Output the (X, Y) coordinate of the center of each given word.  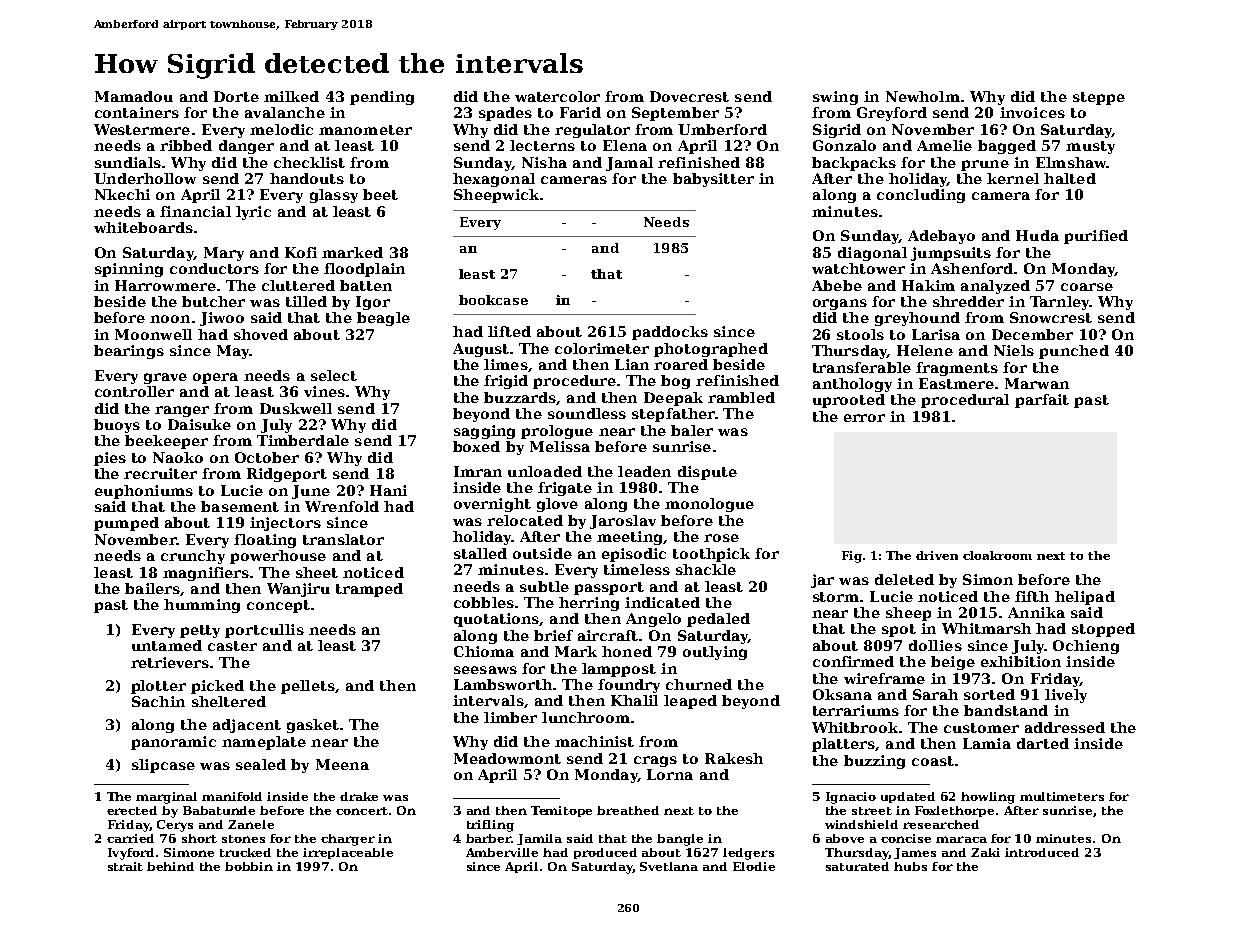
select (334, 375)
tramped (369, 590)
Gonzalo (844, 145)
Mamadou (134, 96)
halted (1070, 178)
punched (1074, 352)
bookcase (493, 300)
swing (835, 98)
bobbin (249, 866)
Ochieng (1086, 647)
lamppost (619, 670)
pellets (308, 687)
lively (1066, 696)
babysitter (713, 180)
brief (553, 635)
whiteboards (143, 227)
